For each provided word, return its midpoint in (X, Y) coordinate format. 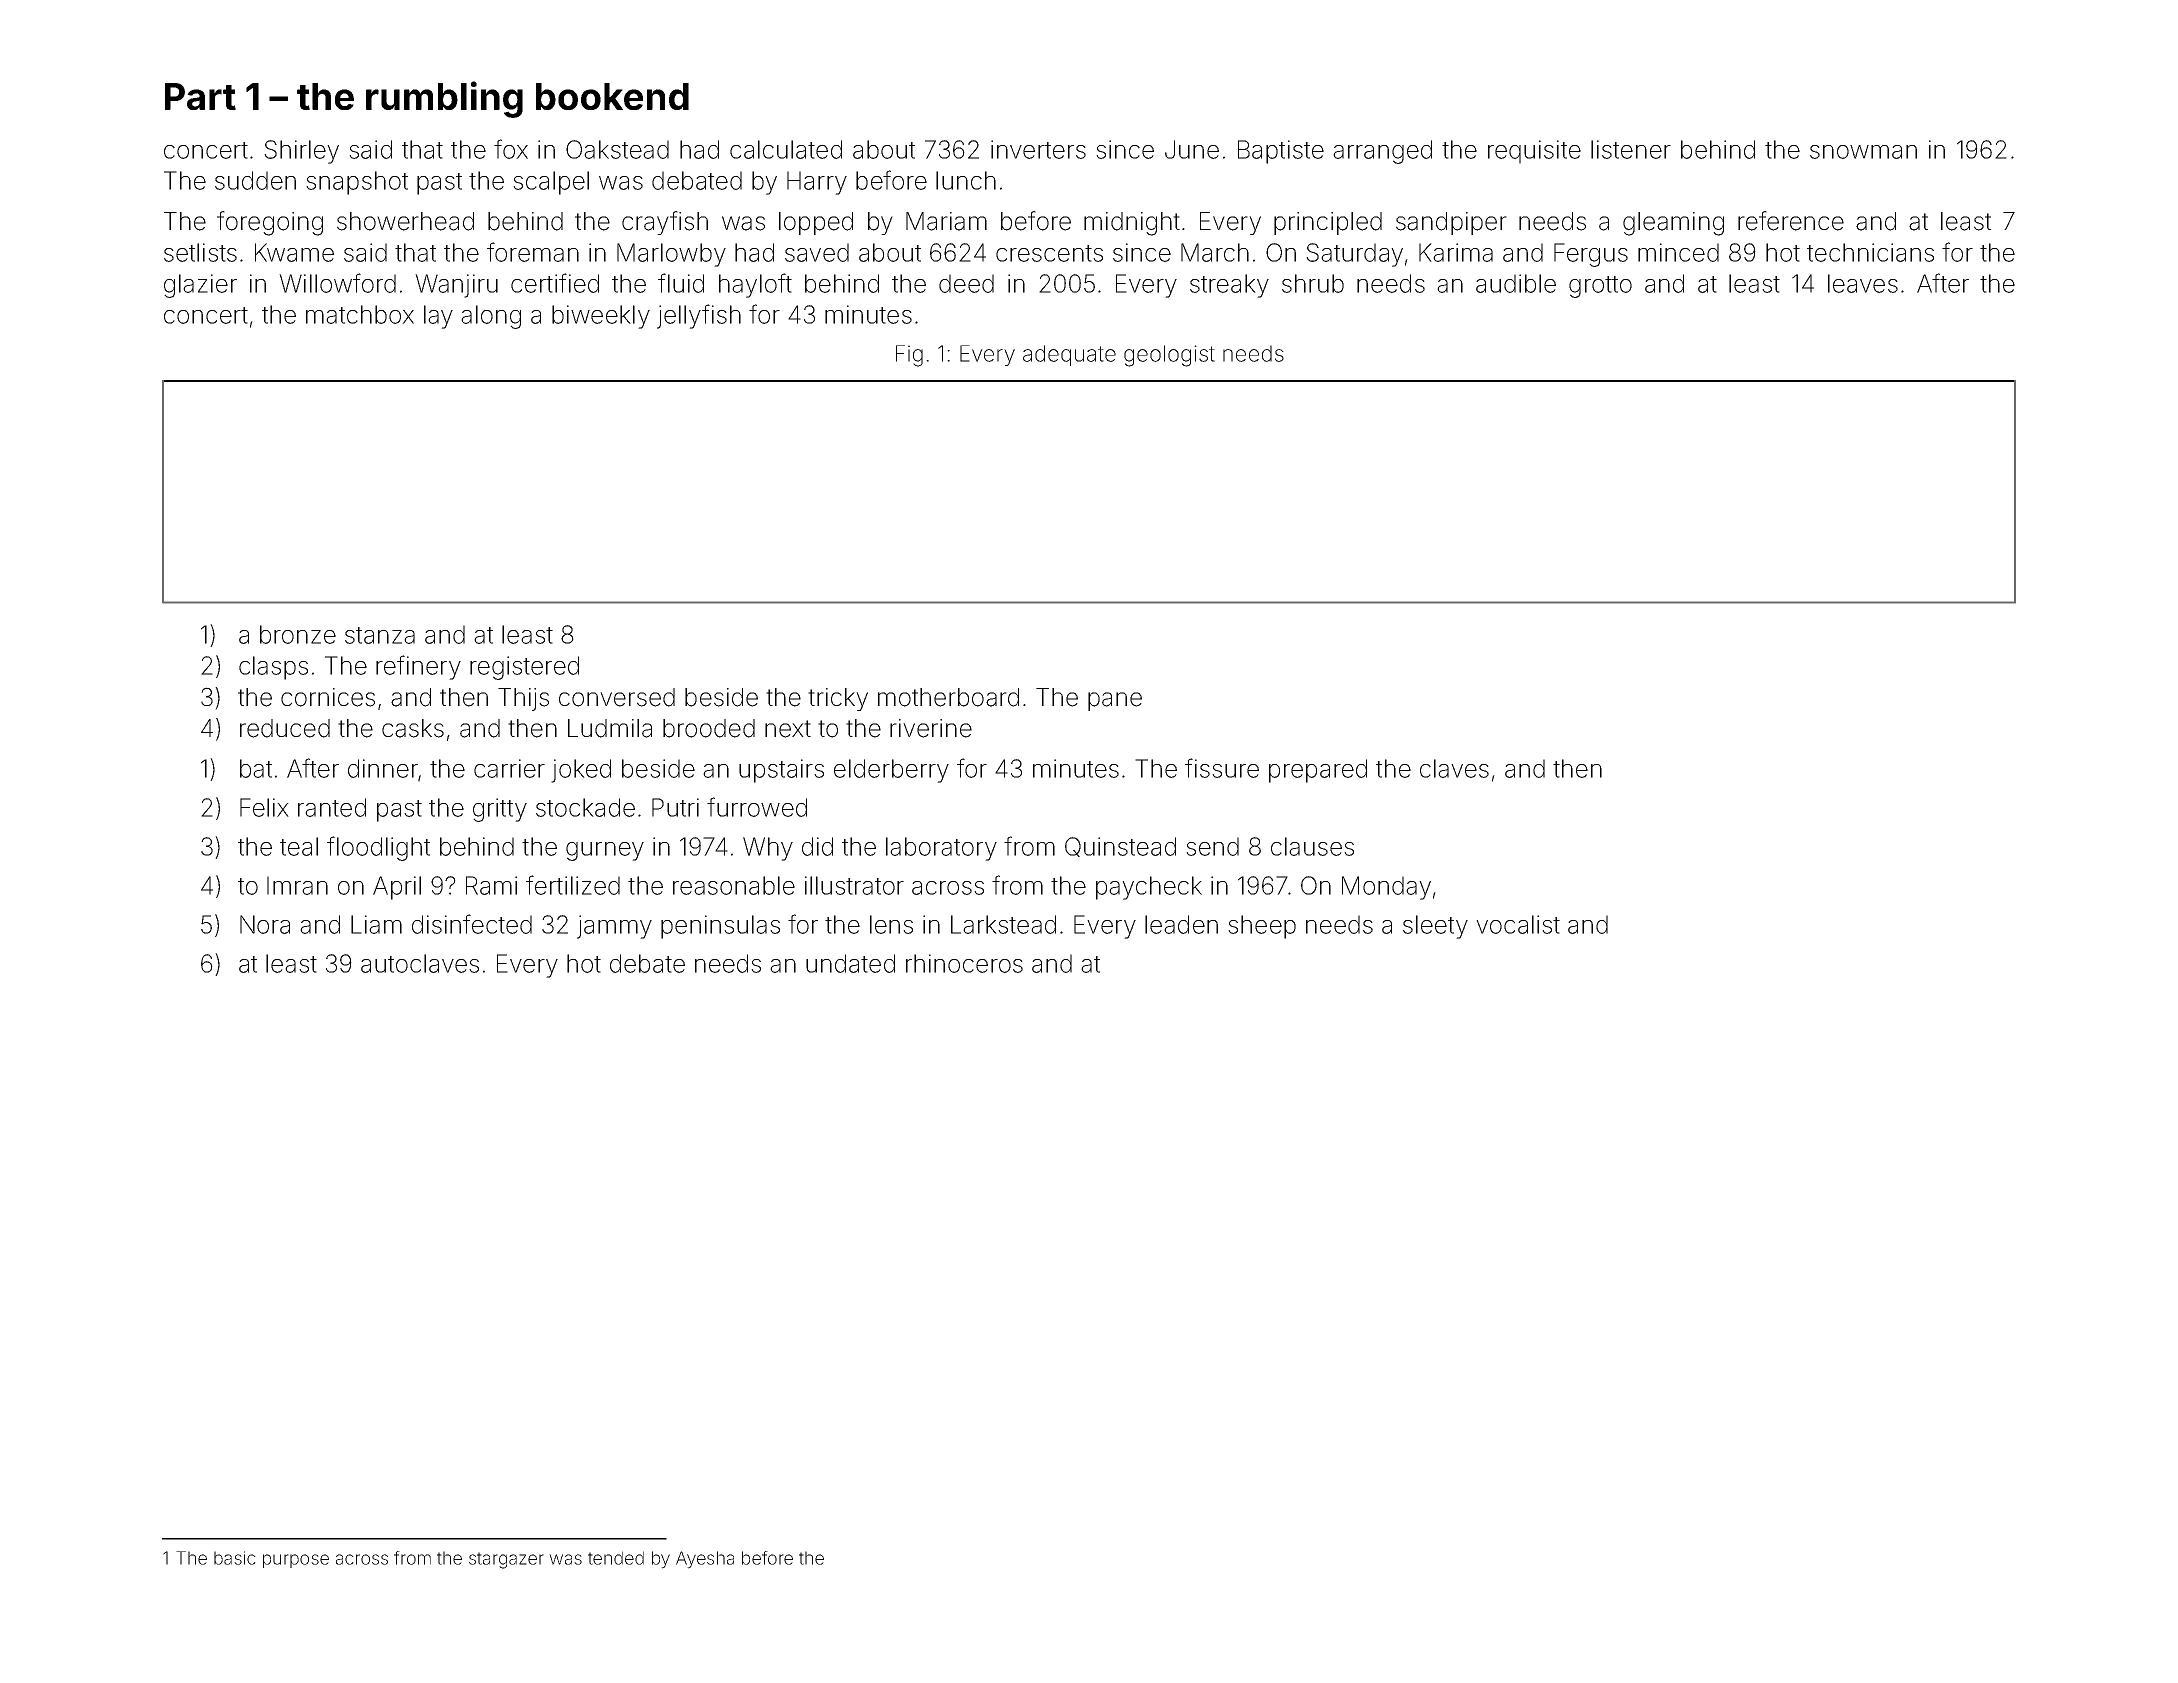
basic (235, 1558)
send (1212, 846)
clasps (273, 668)
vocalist (1518, 924)
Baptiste (1281, 152)
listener (1631, 149)
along (491, 317)
